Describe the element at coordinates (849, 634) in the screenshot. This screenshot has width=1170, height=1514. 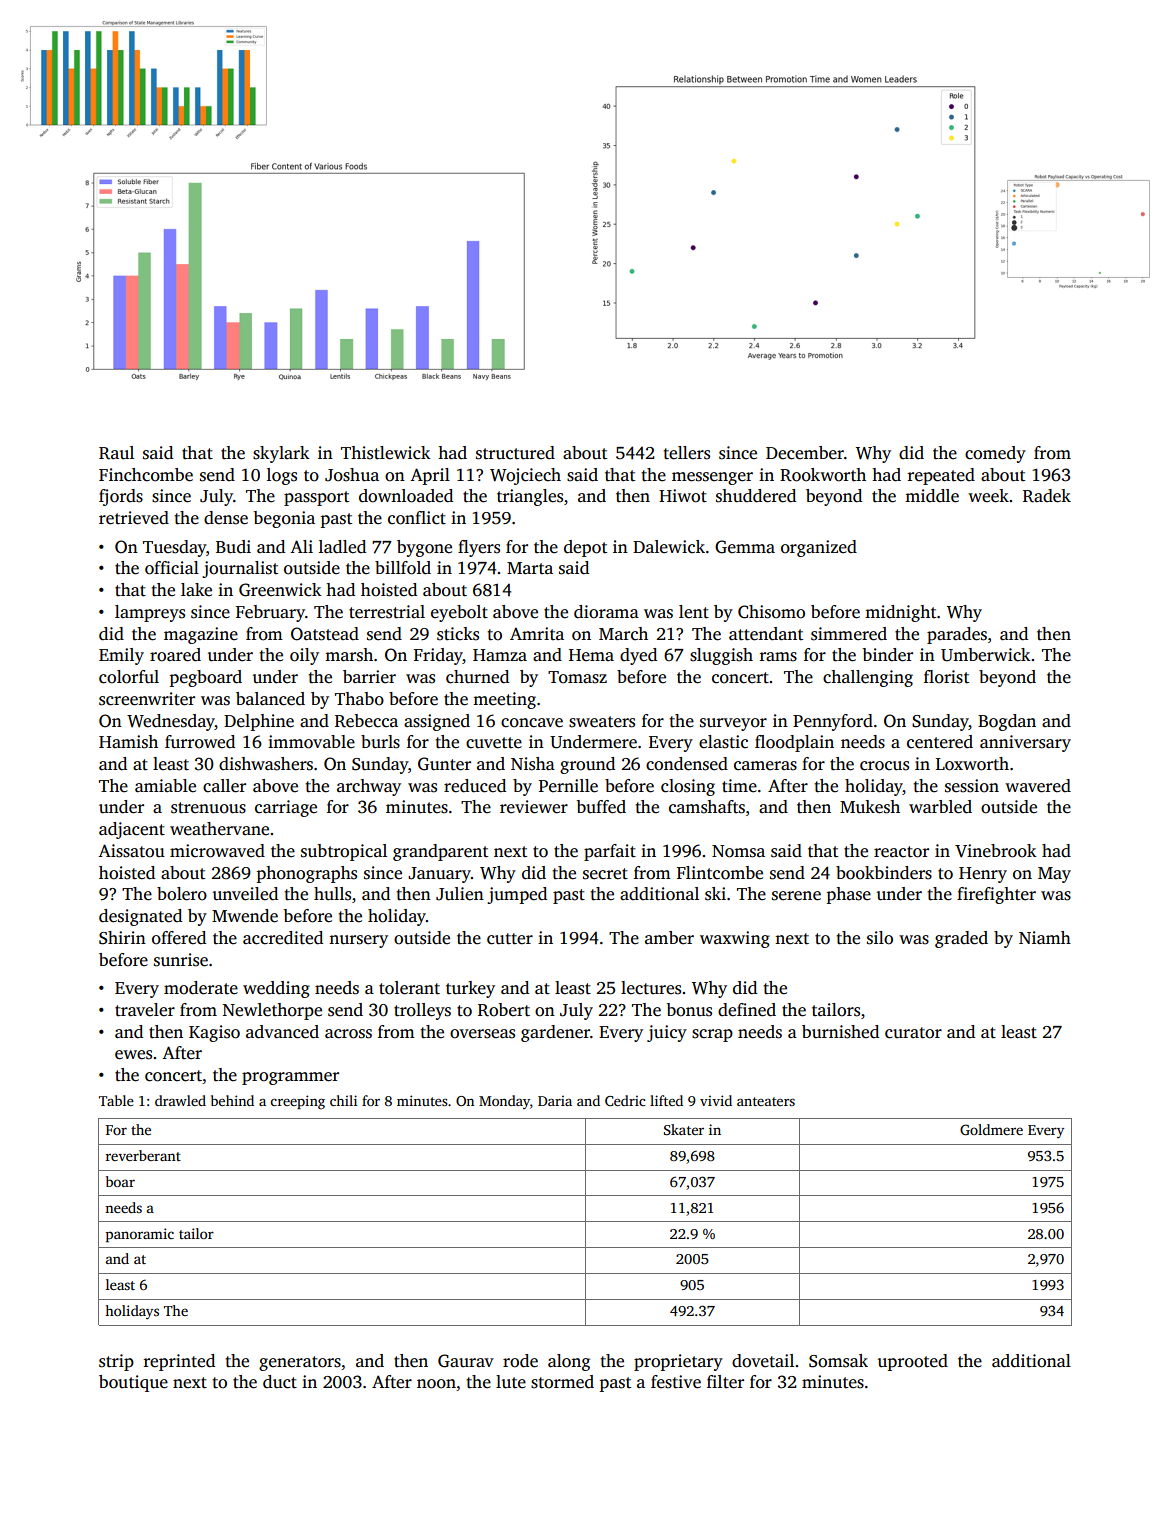
I see `simmered` at that location.
